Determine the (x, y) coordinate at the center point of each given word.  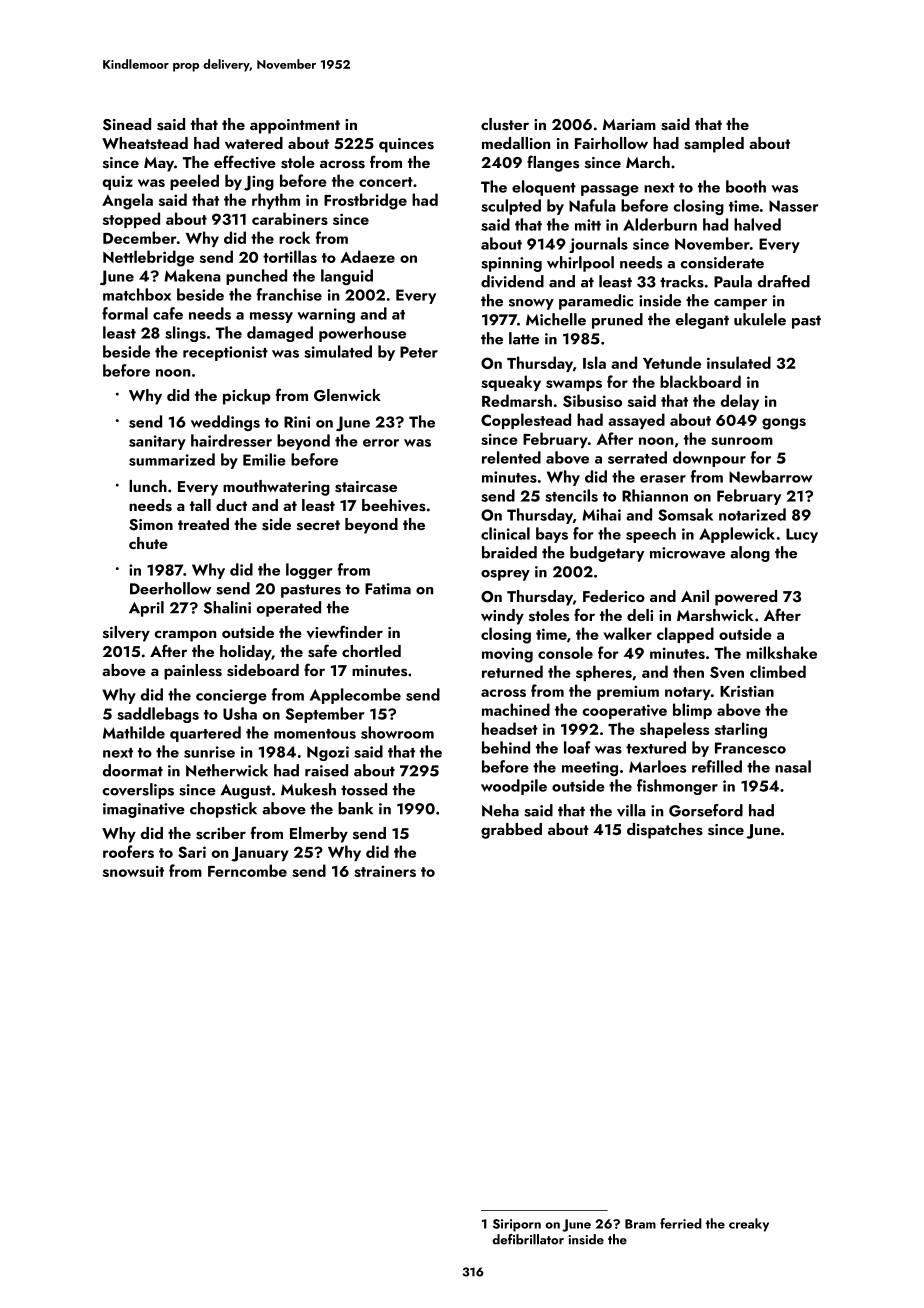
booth (746, 186)
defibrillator (528, 1239)
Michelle (556, 319)
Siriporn (517, 1225)
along (750, 554)
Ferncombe (247, 870)
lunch (148, 486)
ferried (681, 1223)
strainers (385, 871)
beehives (394, 505)
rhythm (276, 201)
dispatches (665, 831)
